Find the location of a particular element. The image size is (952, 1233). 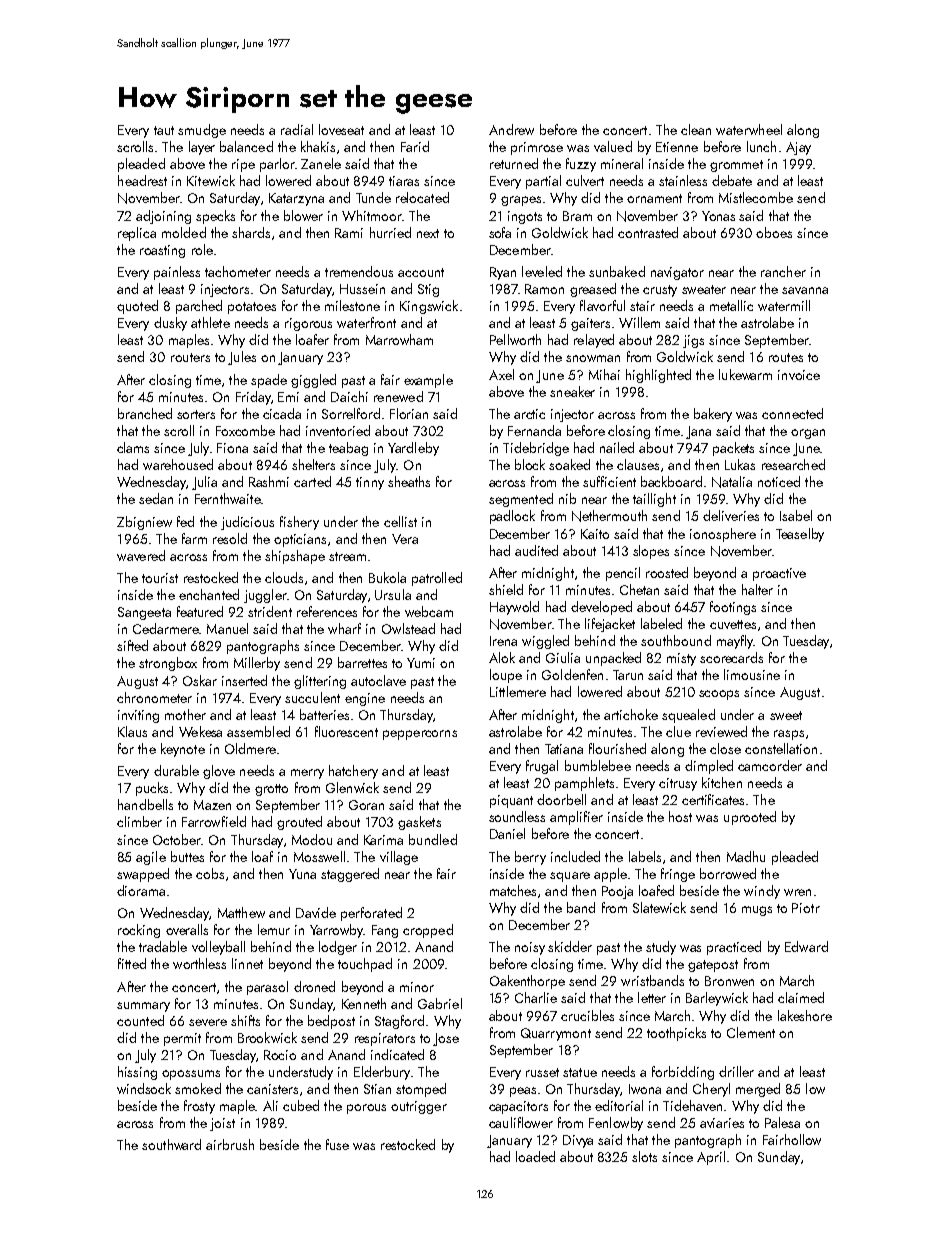

respirators is located at coordinates (385, 1039).
